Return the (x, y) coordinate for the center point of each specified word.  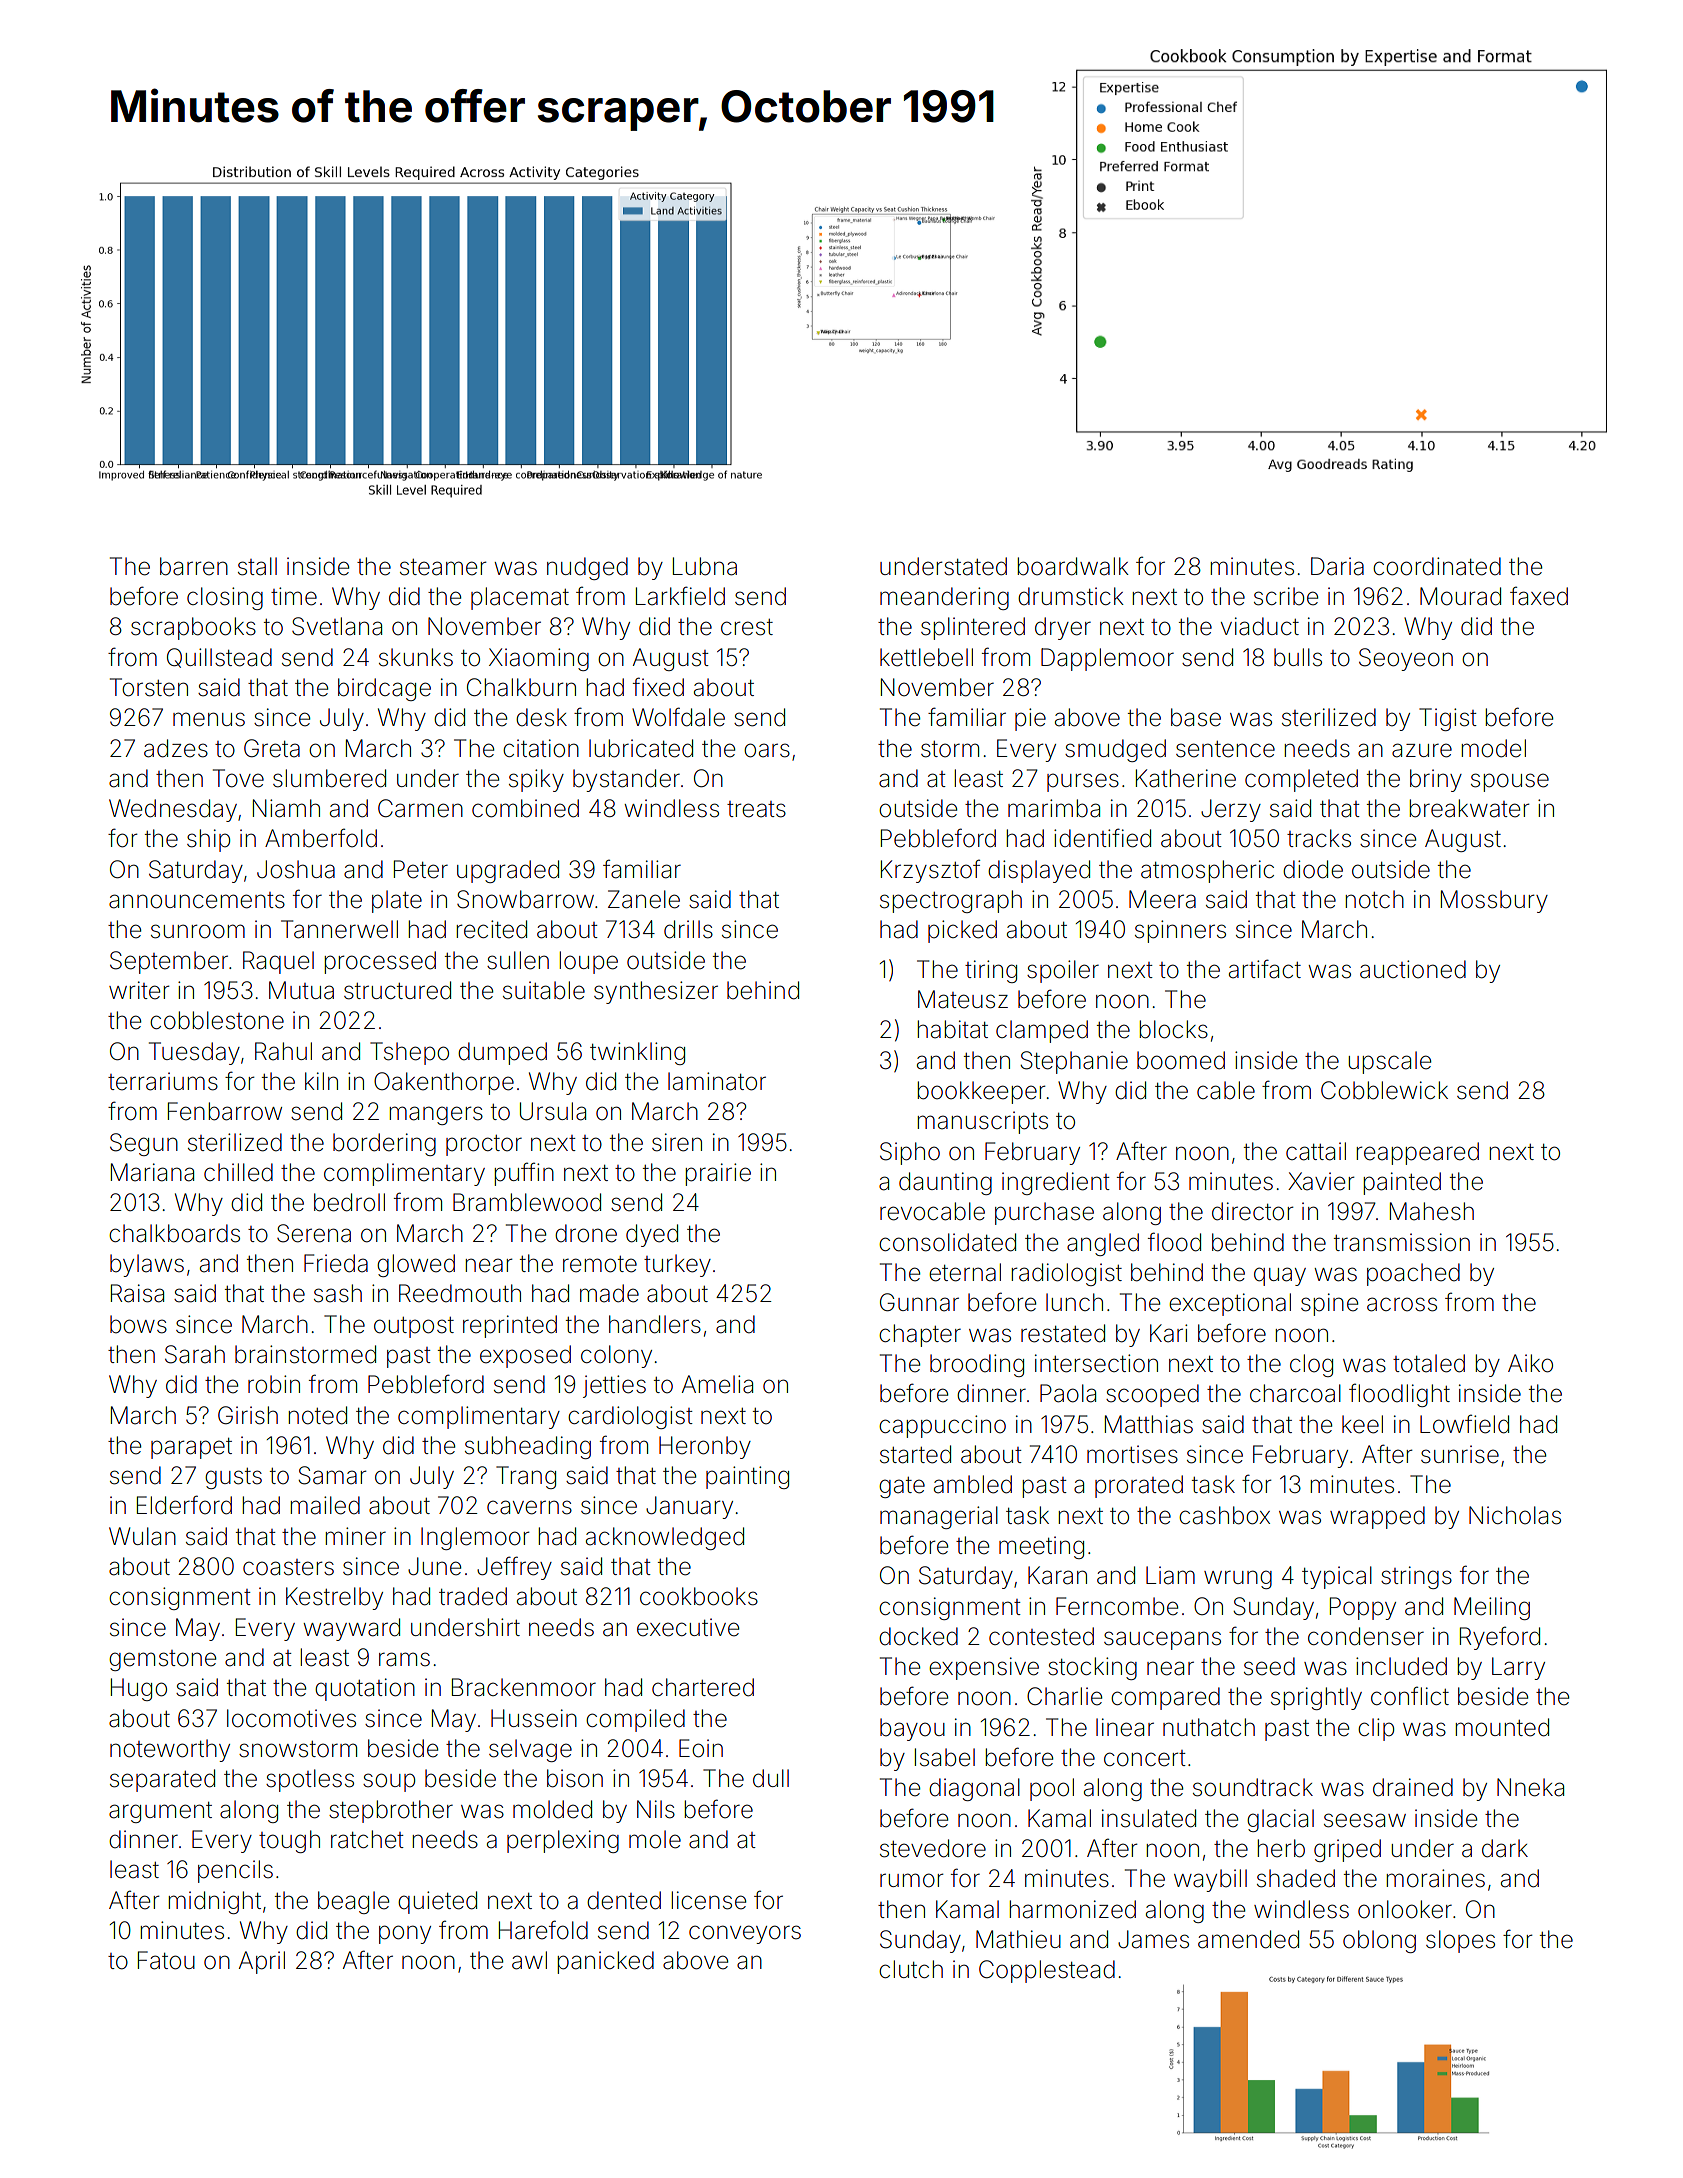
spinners (1180, 931)
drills (688, 929)
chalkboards (174, 1233)
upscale (1389, 1062)
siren (677, 1142)
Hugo (139, 1689)
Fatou (166, 1960)
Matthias (1149, 1424)
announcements (197, 900)
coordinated (1437, 566)
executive (688, 1627)
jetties (614, 1386)
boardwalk (1073, 566)
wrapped (1377, 1517)
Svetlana (337, 626)
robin (274, 1384)
